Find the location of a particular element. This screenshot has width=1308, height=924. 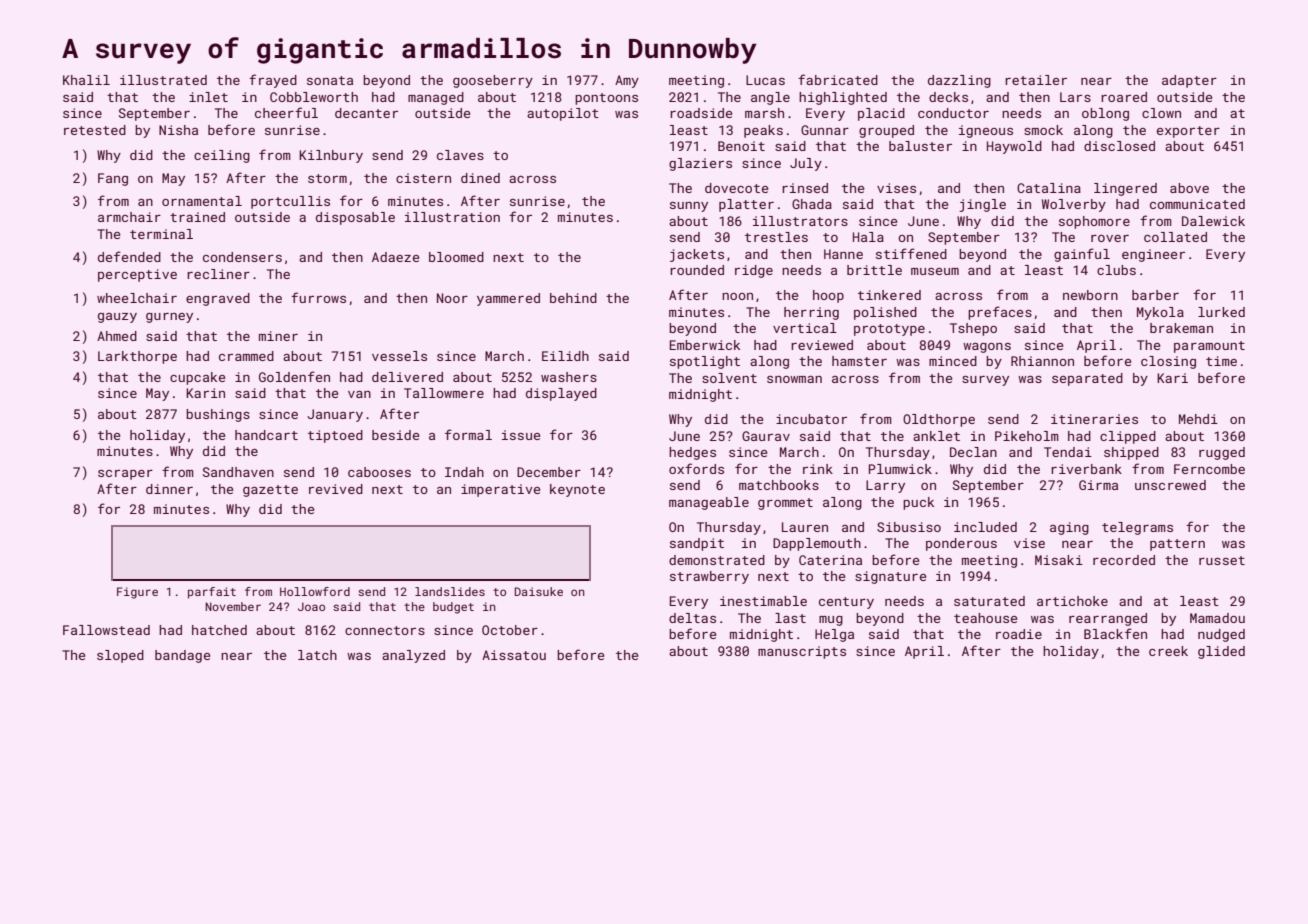

incubator is located at coordinates (811, 419).
